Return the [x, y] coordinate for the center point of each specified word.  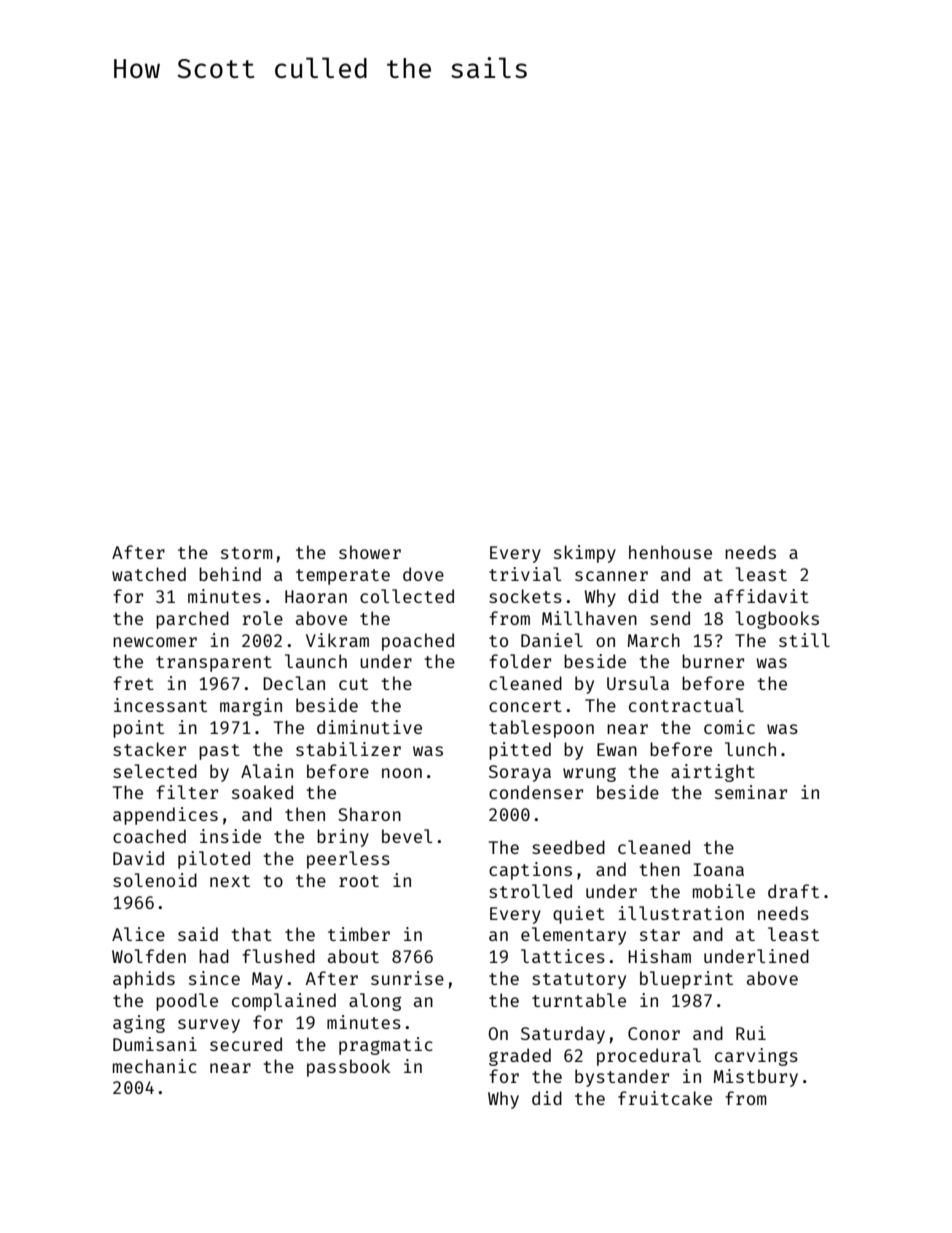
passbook [348, 1068]
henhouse [670, 552]
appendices [165, 816]
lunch [750, 749]
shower [370, 552]
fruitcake [665, 1098]
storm [247, 553]
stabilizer [348, 749]
